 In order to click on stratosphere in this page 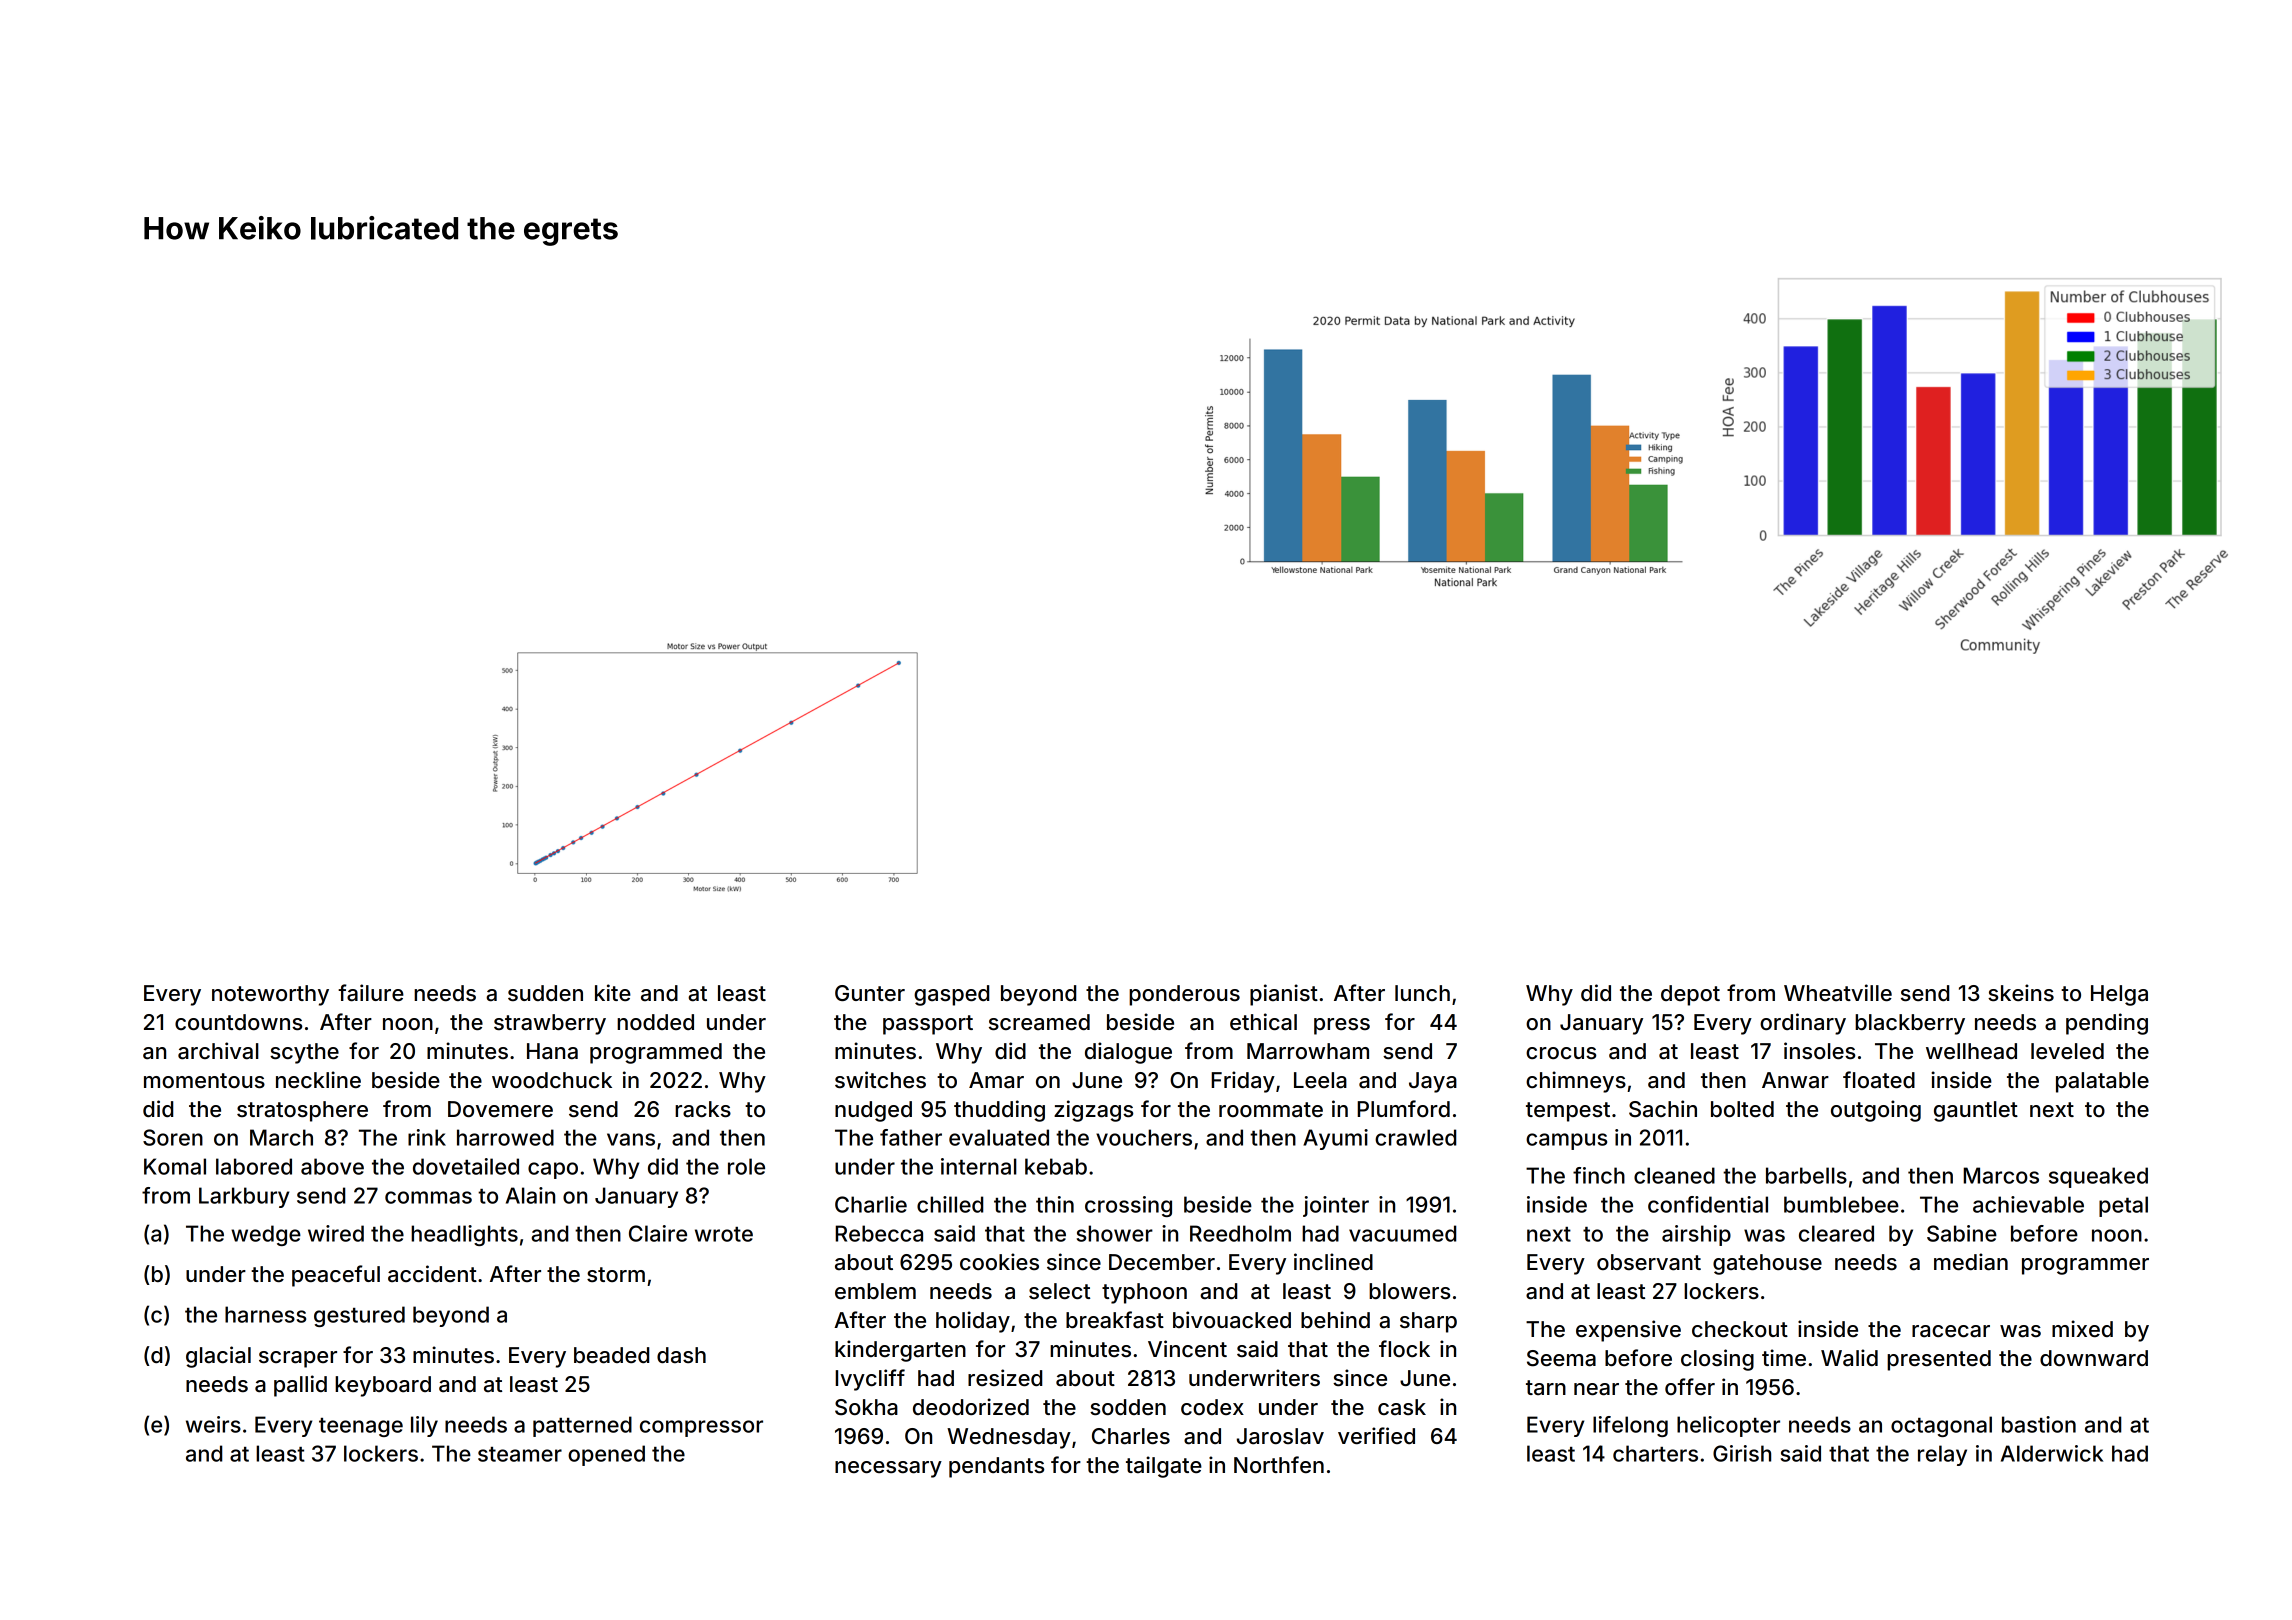, I will do `click(302, 1111)`.
